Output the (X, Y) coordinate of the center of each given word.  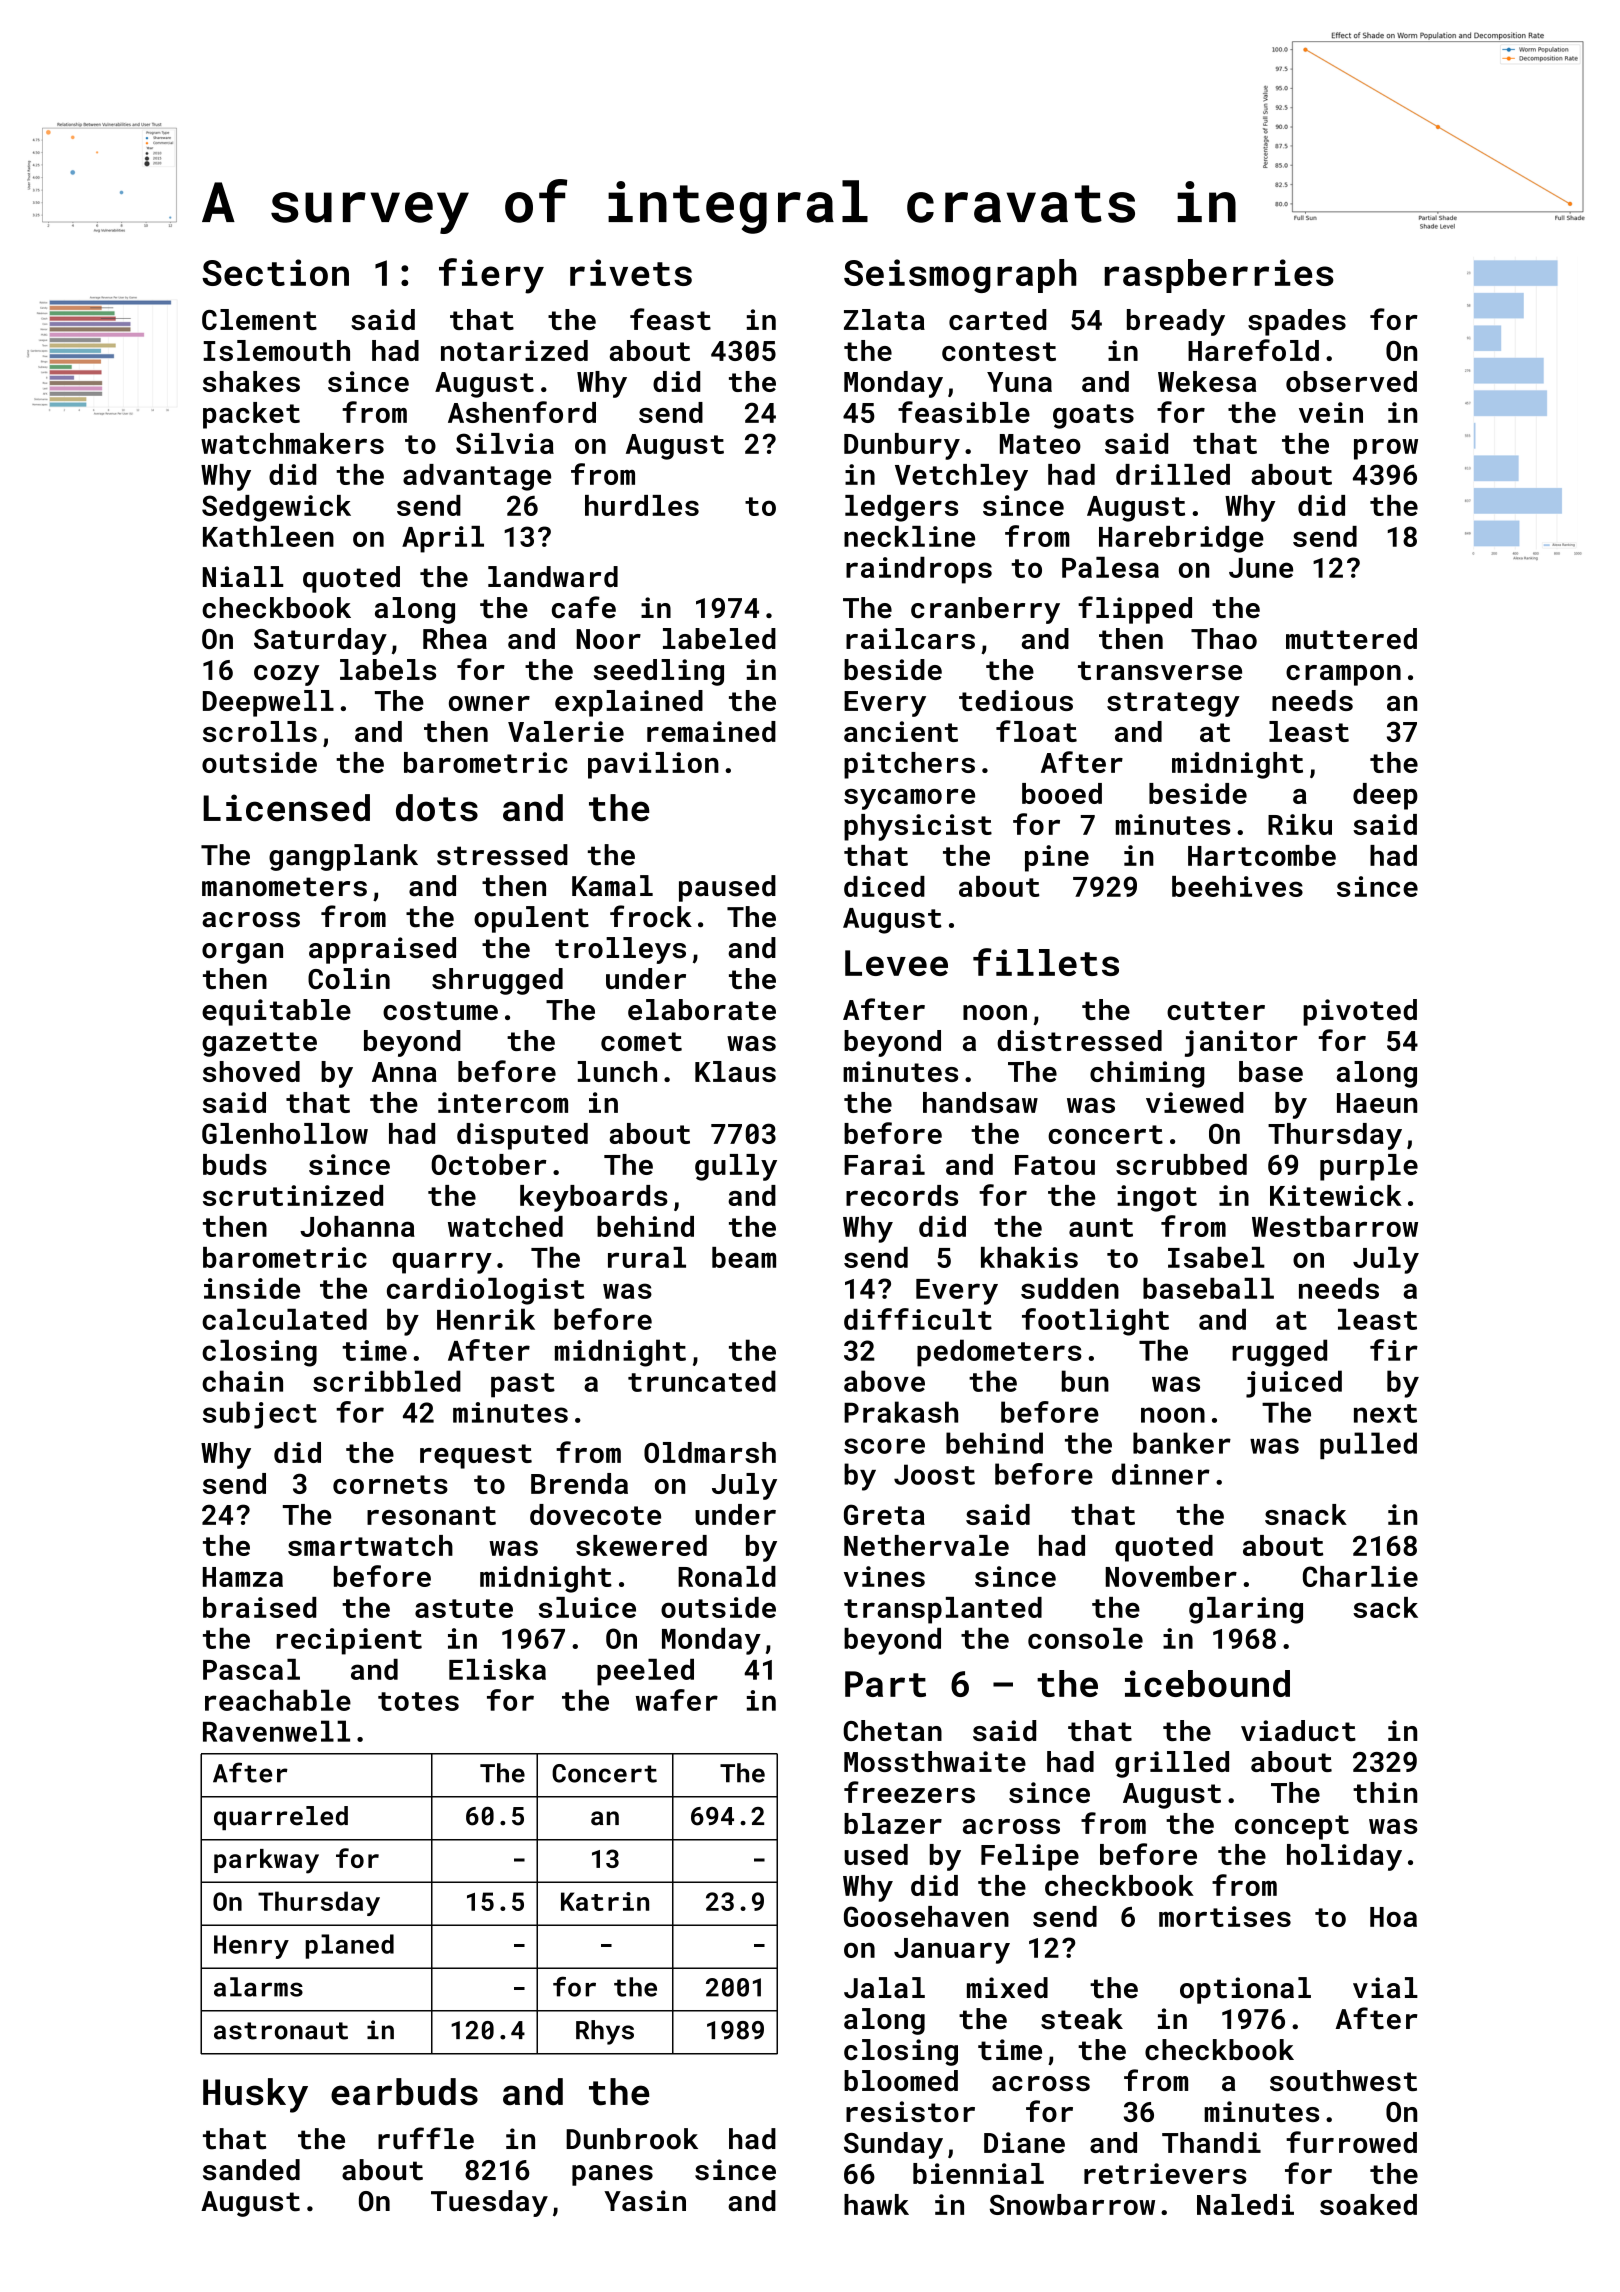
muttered (1351, 638)
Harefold (1253, 350)
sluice (587, 1607)
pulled (1368, 1445)
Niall (243, 576)
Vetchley (961, 477)
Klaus (735, 1071)
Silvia (505, 443)
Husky (255, 2095)
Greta (884, 1514)
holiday (1344, 1857)
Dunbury (902, 446)
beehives (1237, 886)
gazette (259, 1044)
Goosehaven (926, 1916)
